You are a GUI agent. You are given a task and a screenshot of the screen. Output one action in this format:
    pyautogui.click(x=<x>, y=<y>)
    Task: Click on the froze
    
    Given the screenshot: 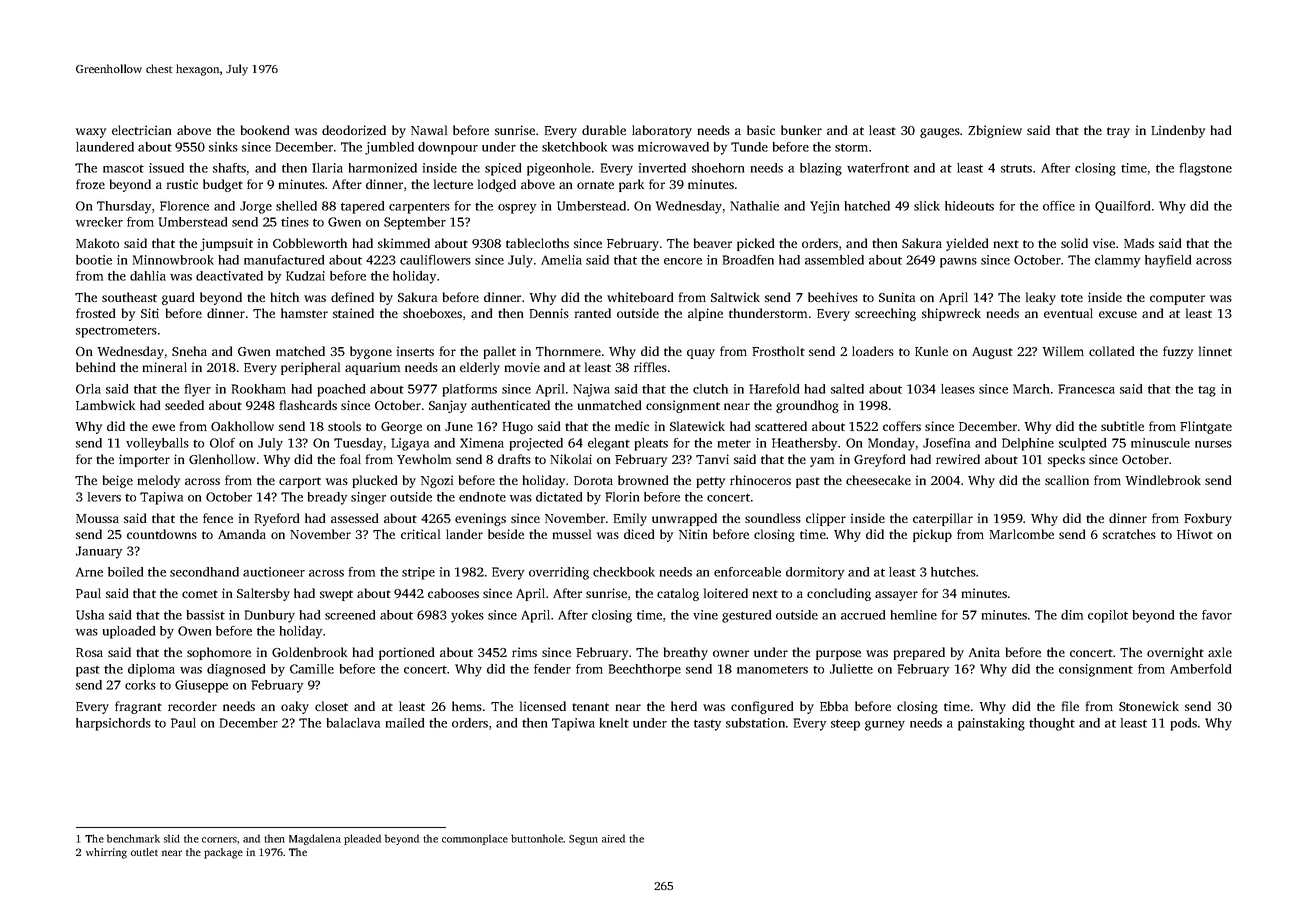 What is the action you would take?
    pyautogui.click(x=90, y=184)
